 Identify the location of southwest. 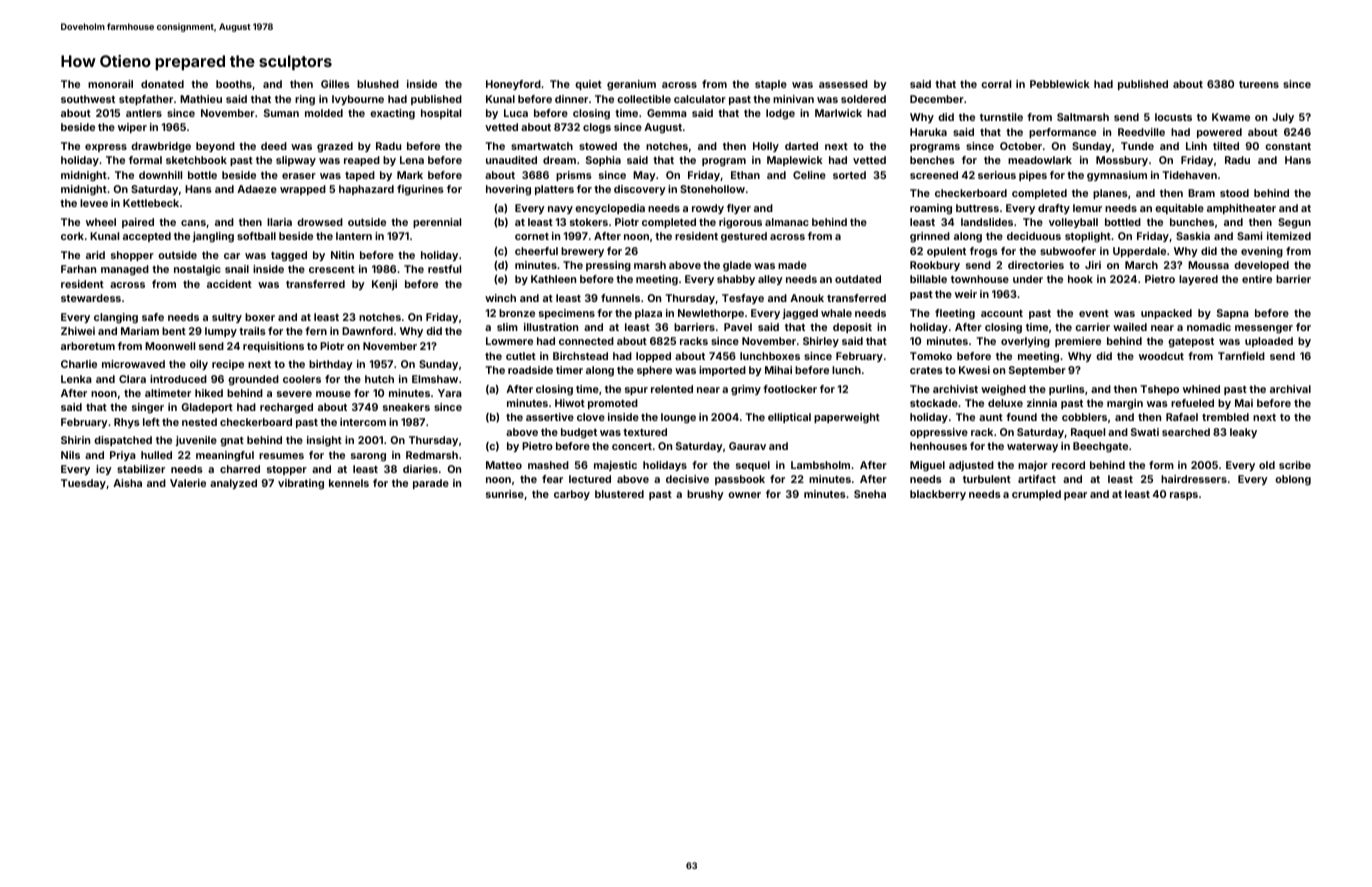
(88, 99).
